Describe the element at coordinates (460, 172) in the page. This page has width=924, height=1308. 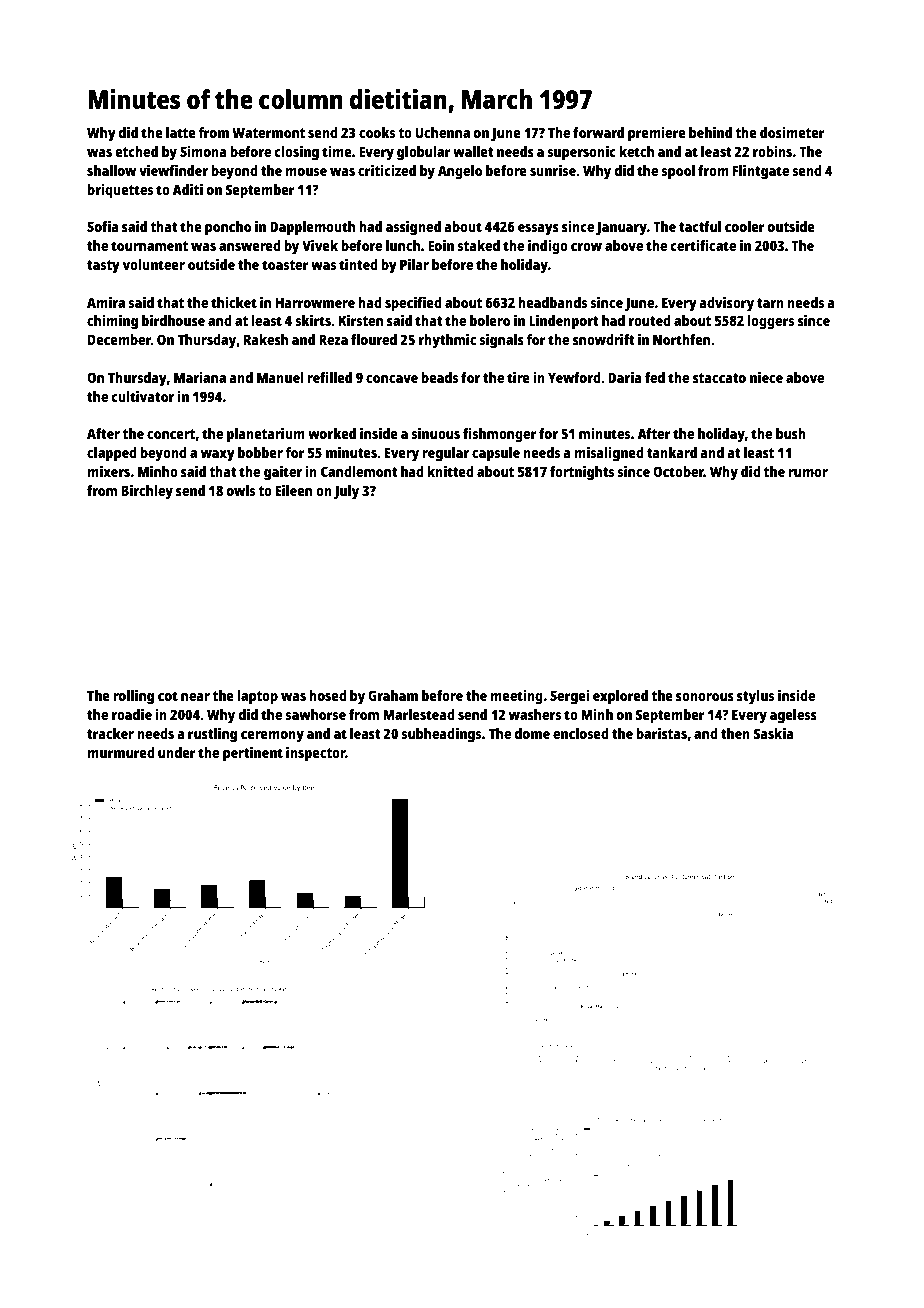
I see `Angelo` at that location.
